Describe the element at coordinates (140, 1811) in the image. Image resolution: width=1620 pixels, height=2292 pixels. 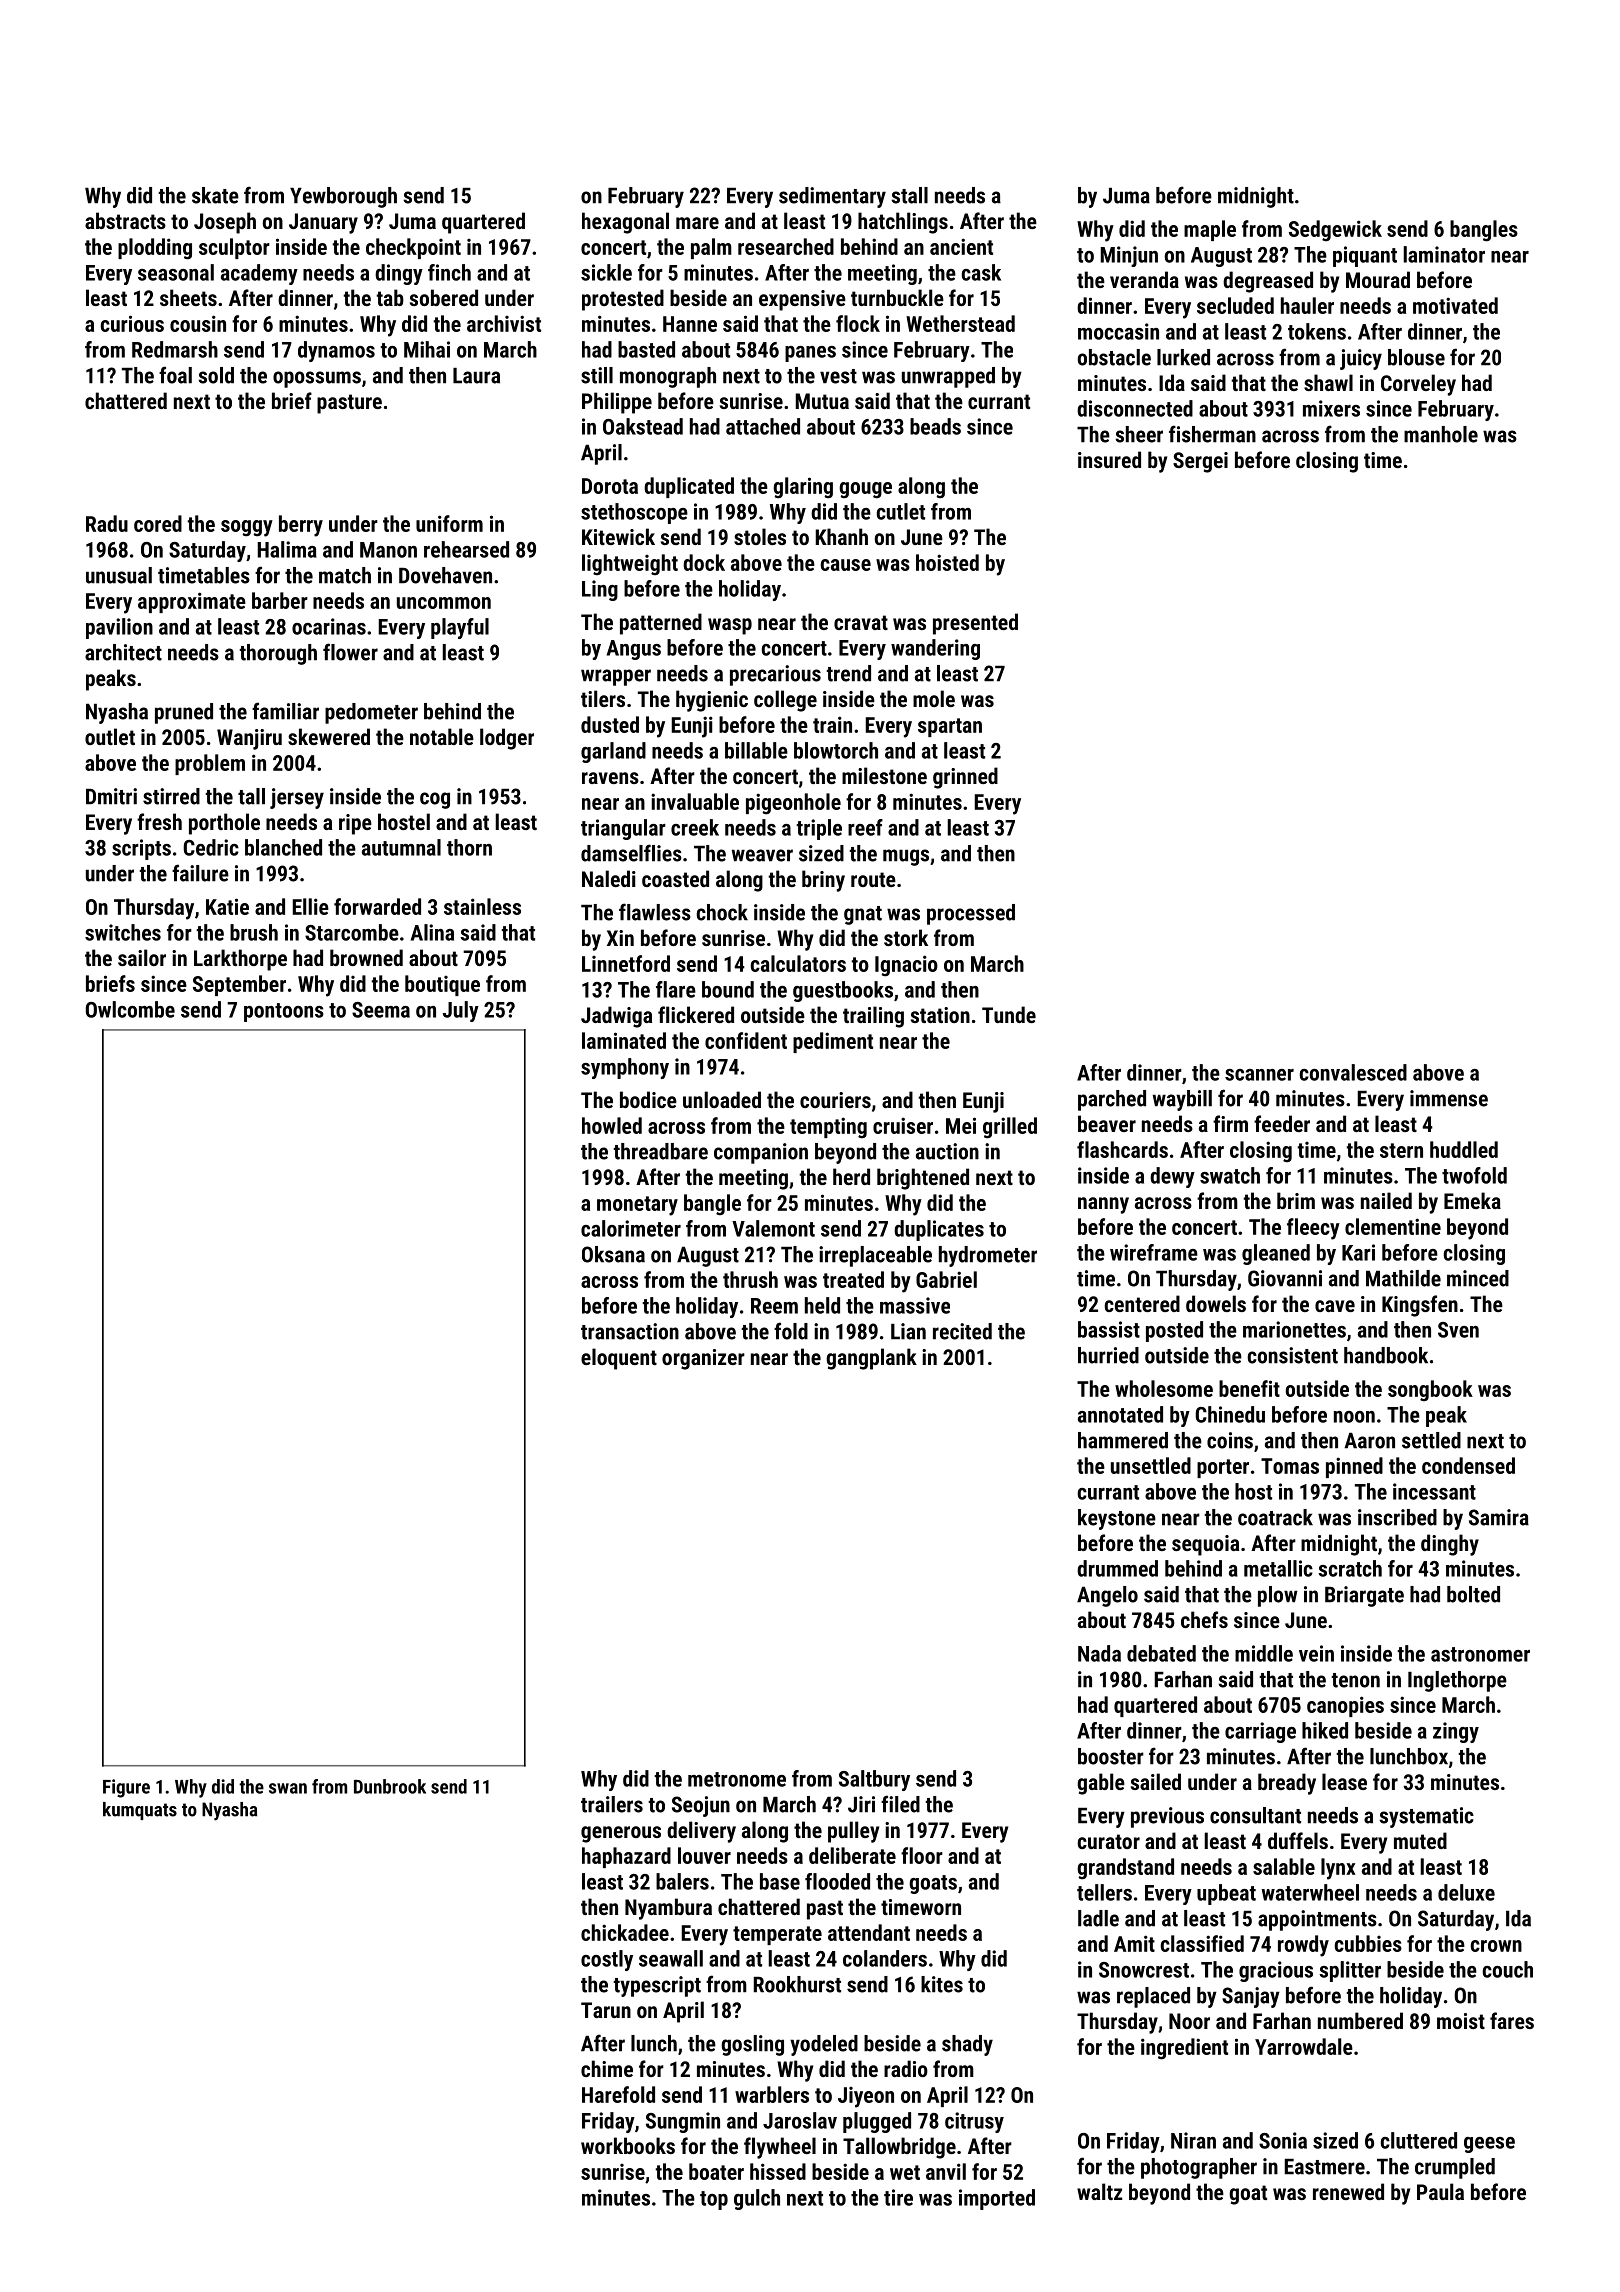
I see `kumquats` at that location.
